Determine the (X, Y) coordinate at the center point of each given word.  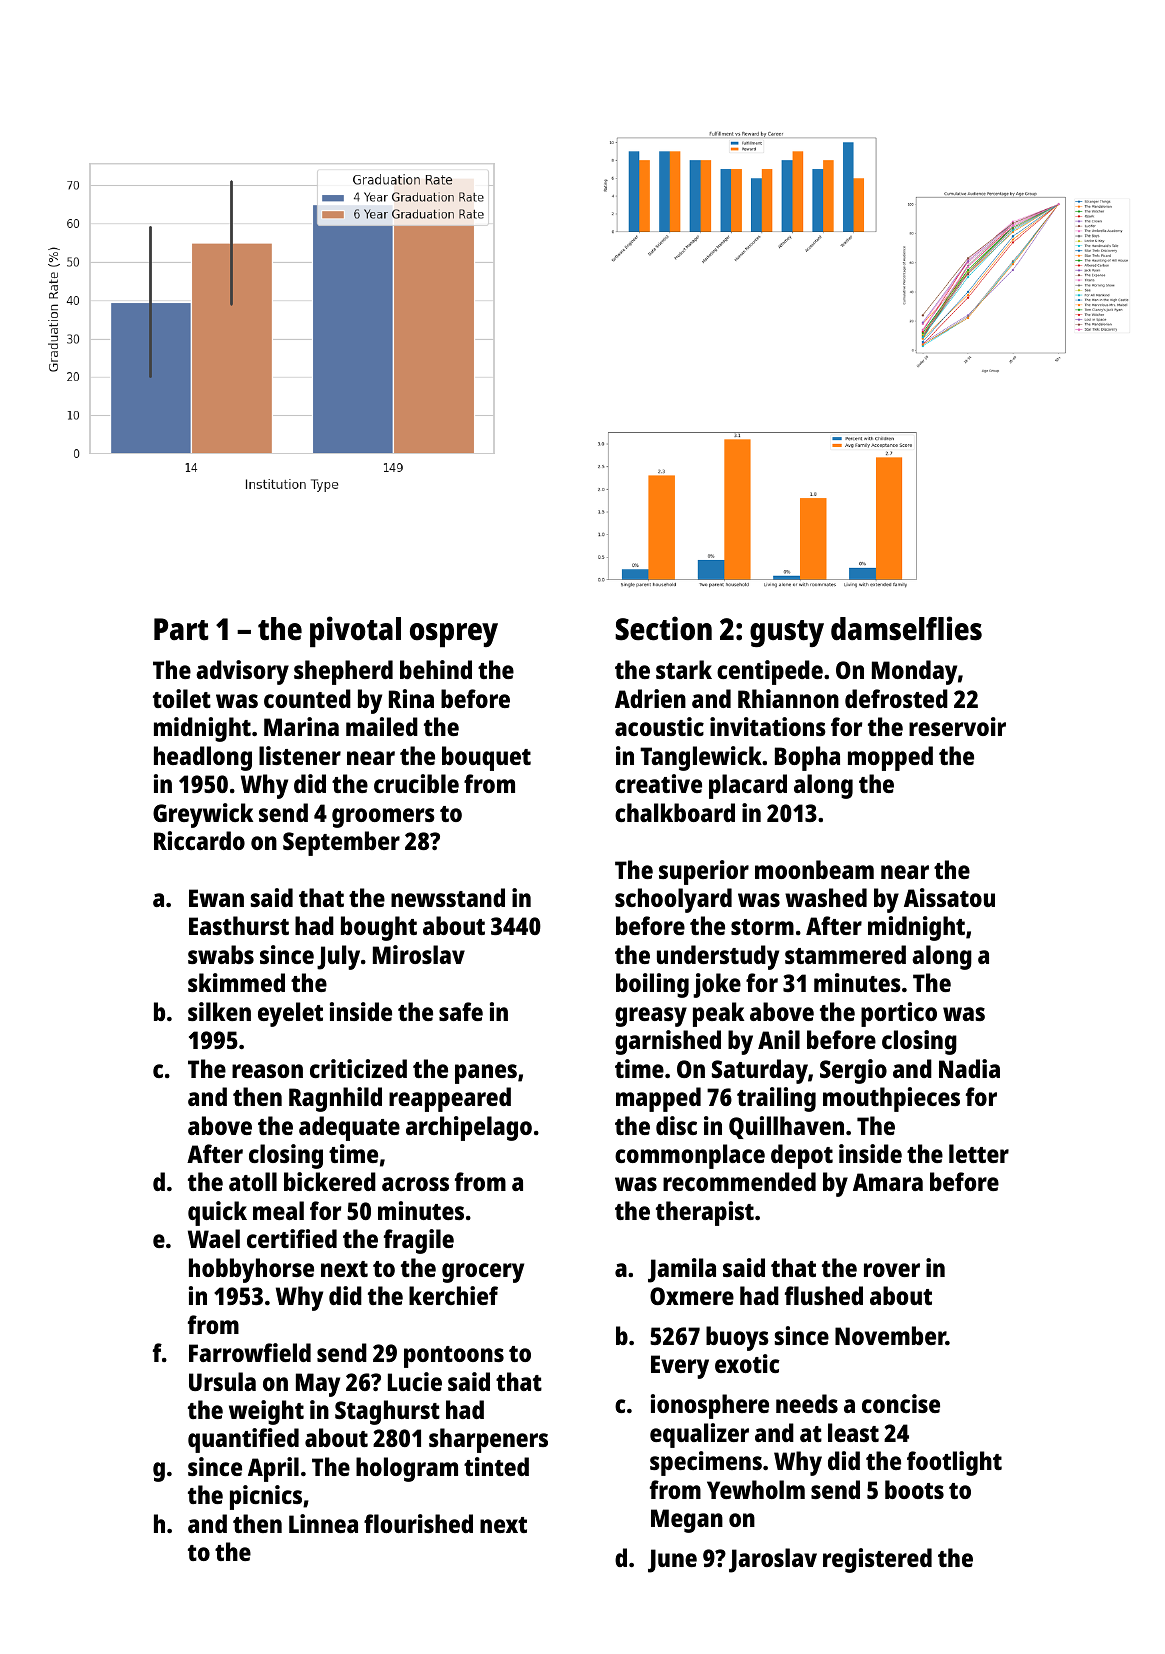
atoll (253, 1181)
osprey (454, 635)
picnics (266, 1497)
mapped (658, 1099)
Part (181, 629)
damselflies (906, 628)
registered (877, 1560)
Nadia (969, 1068)
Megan (687, 1521)
